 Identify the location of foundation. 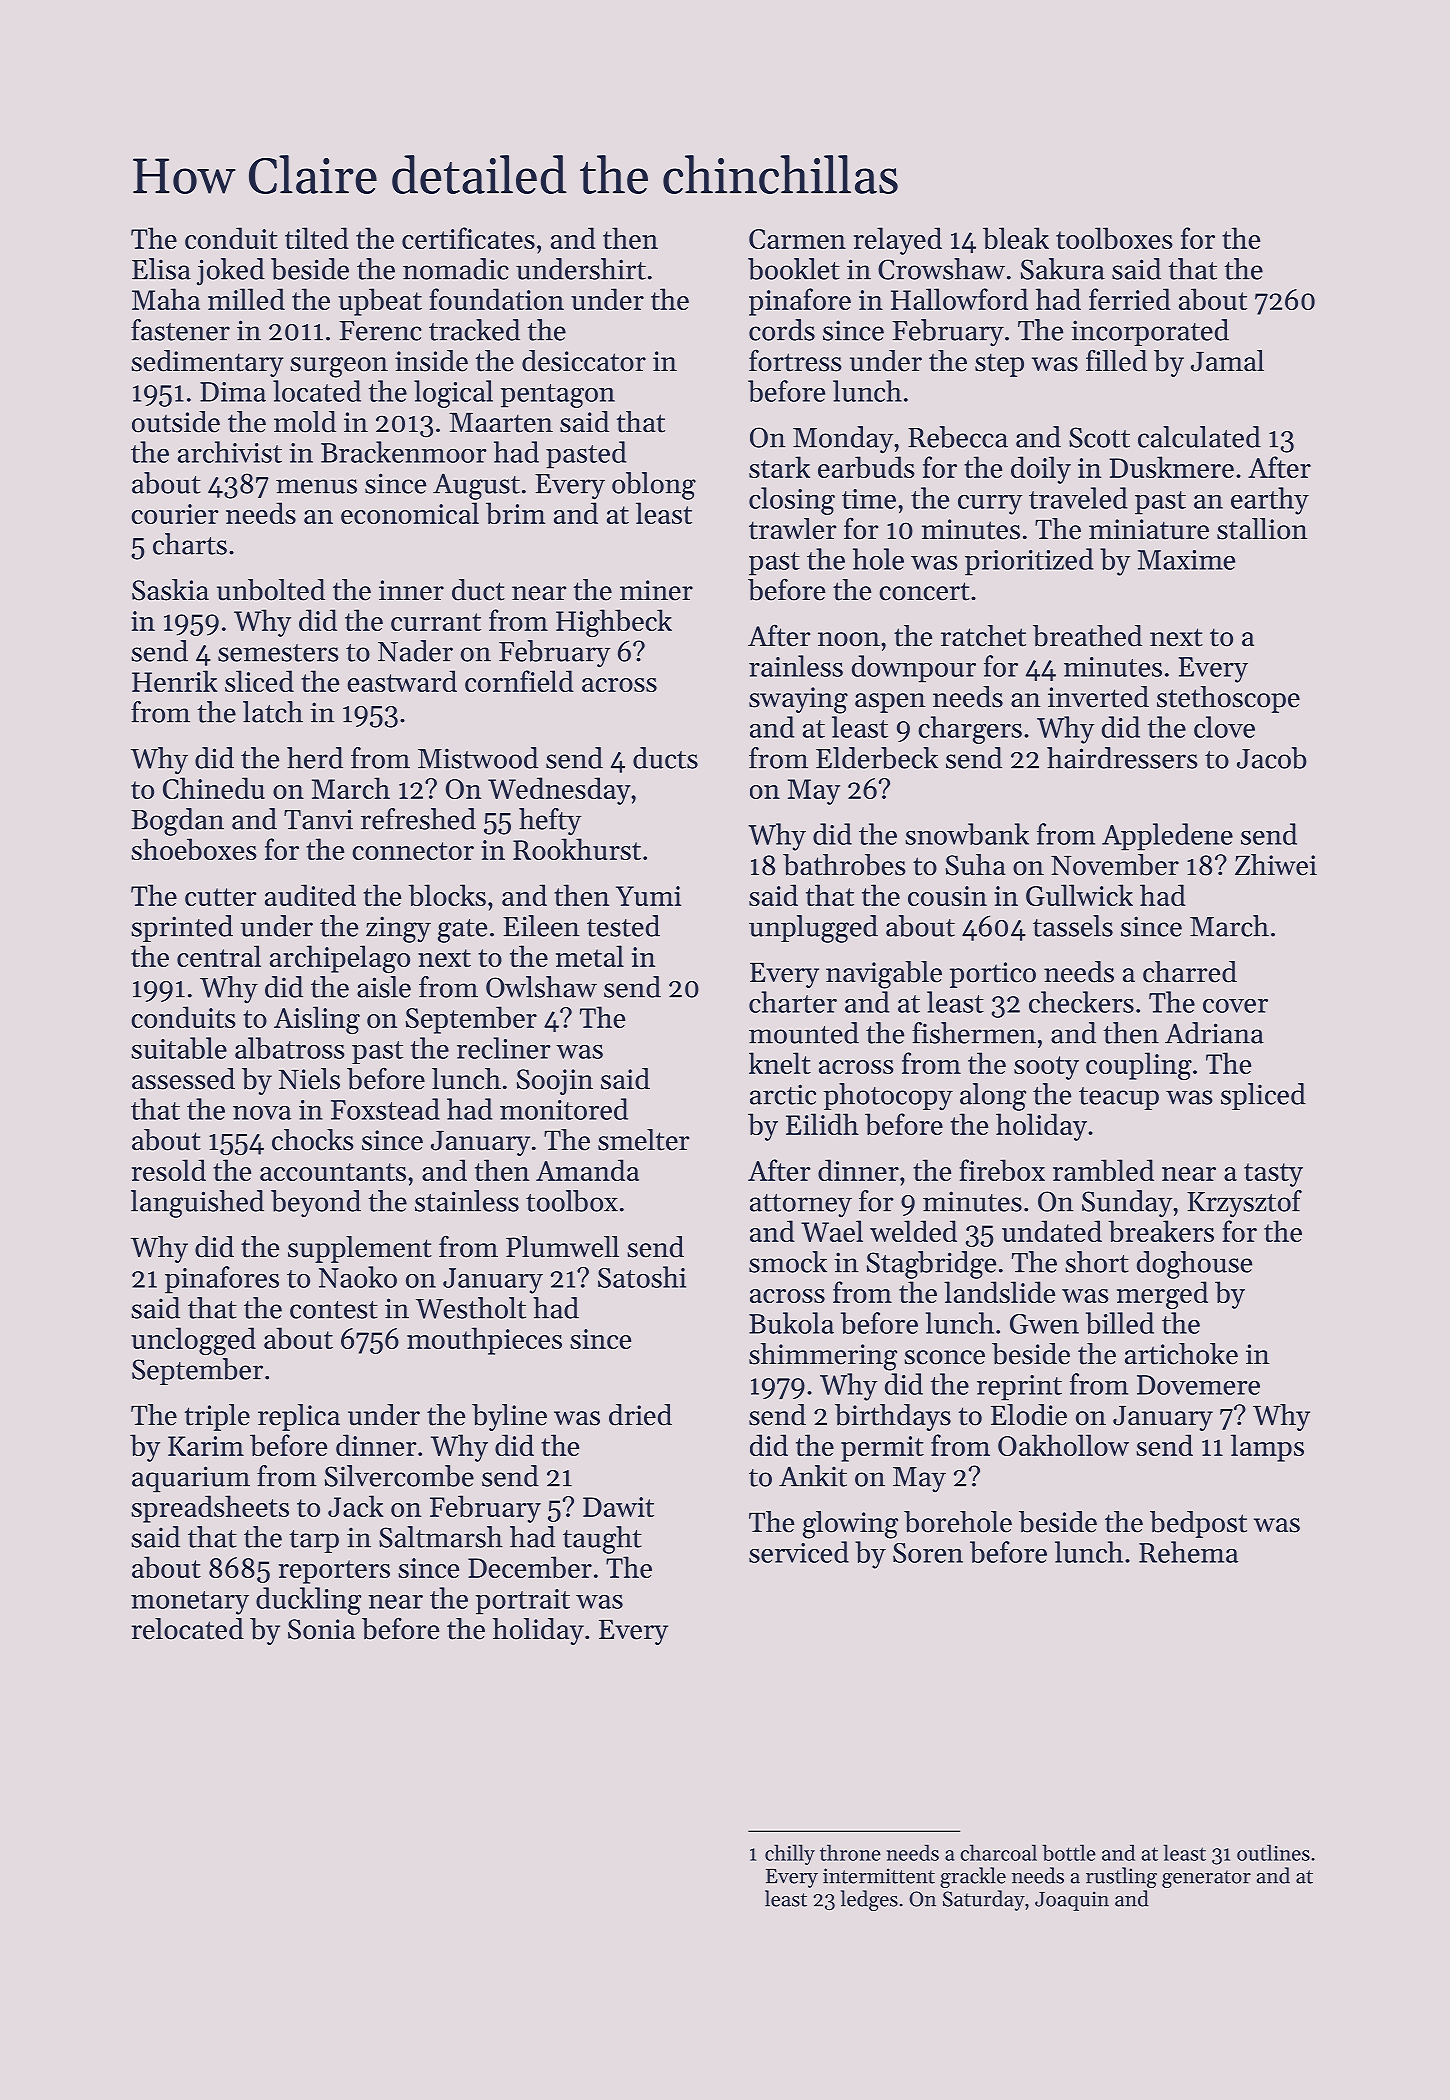
(497, 299).
